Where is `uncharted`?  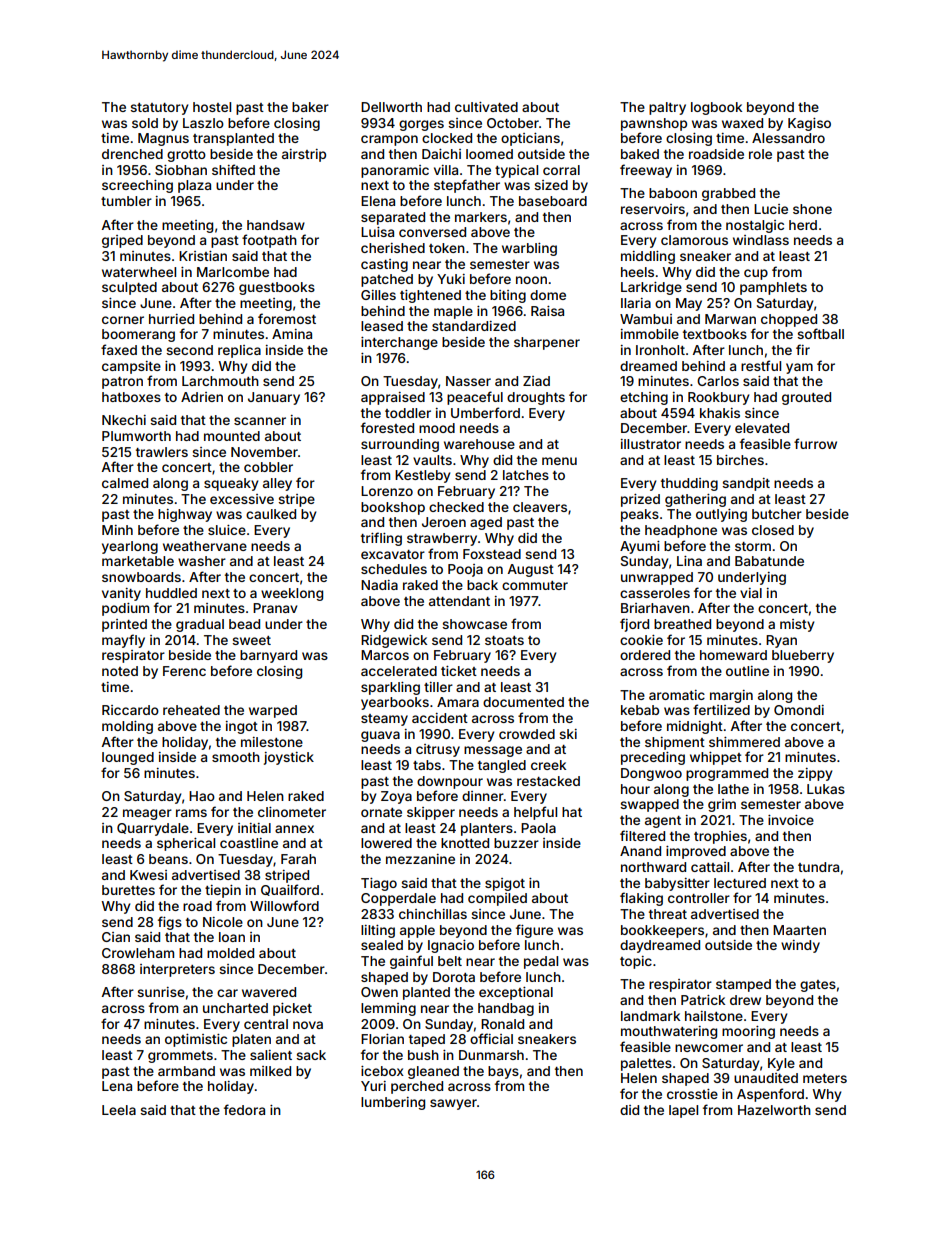 uncharted is located at coordinates (235, 1008).
